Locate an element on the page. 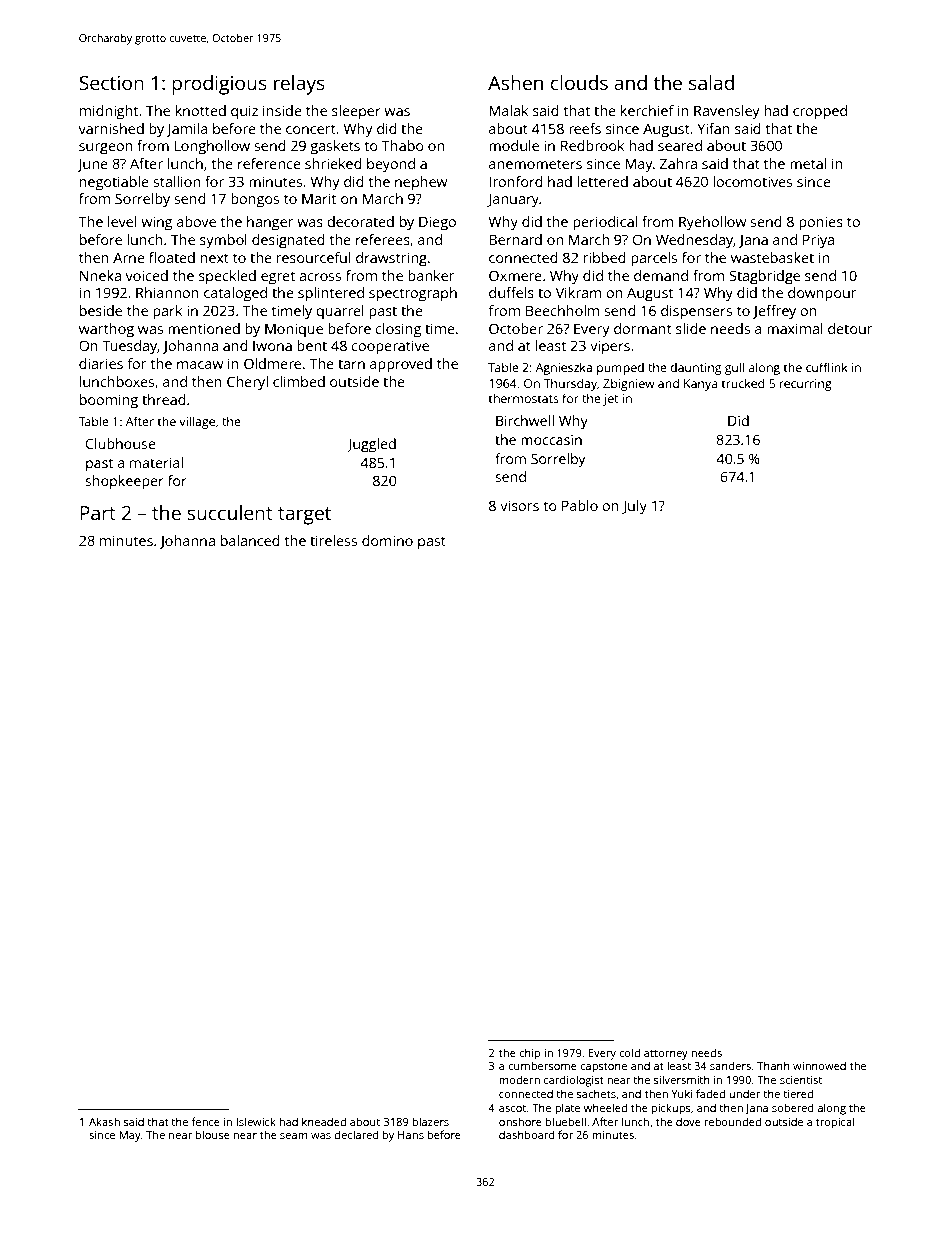 This page has width=952, height=1233. winnowed is located at coordinates (819, 1065).
